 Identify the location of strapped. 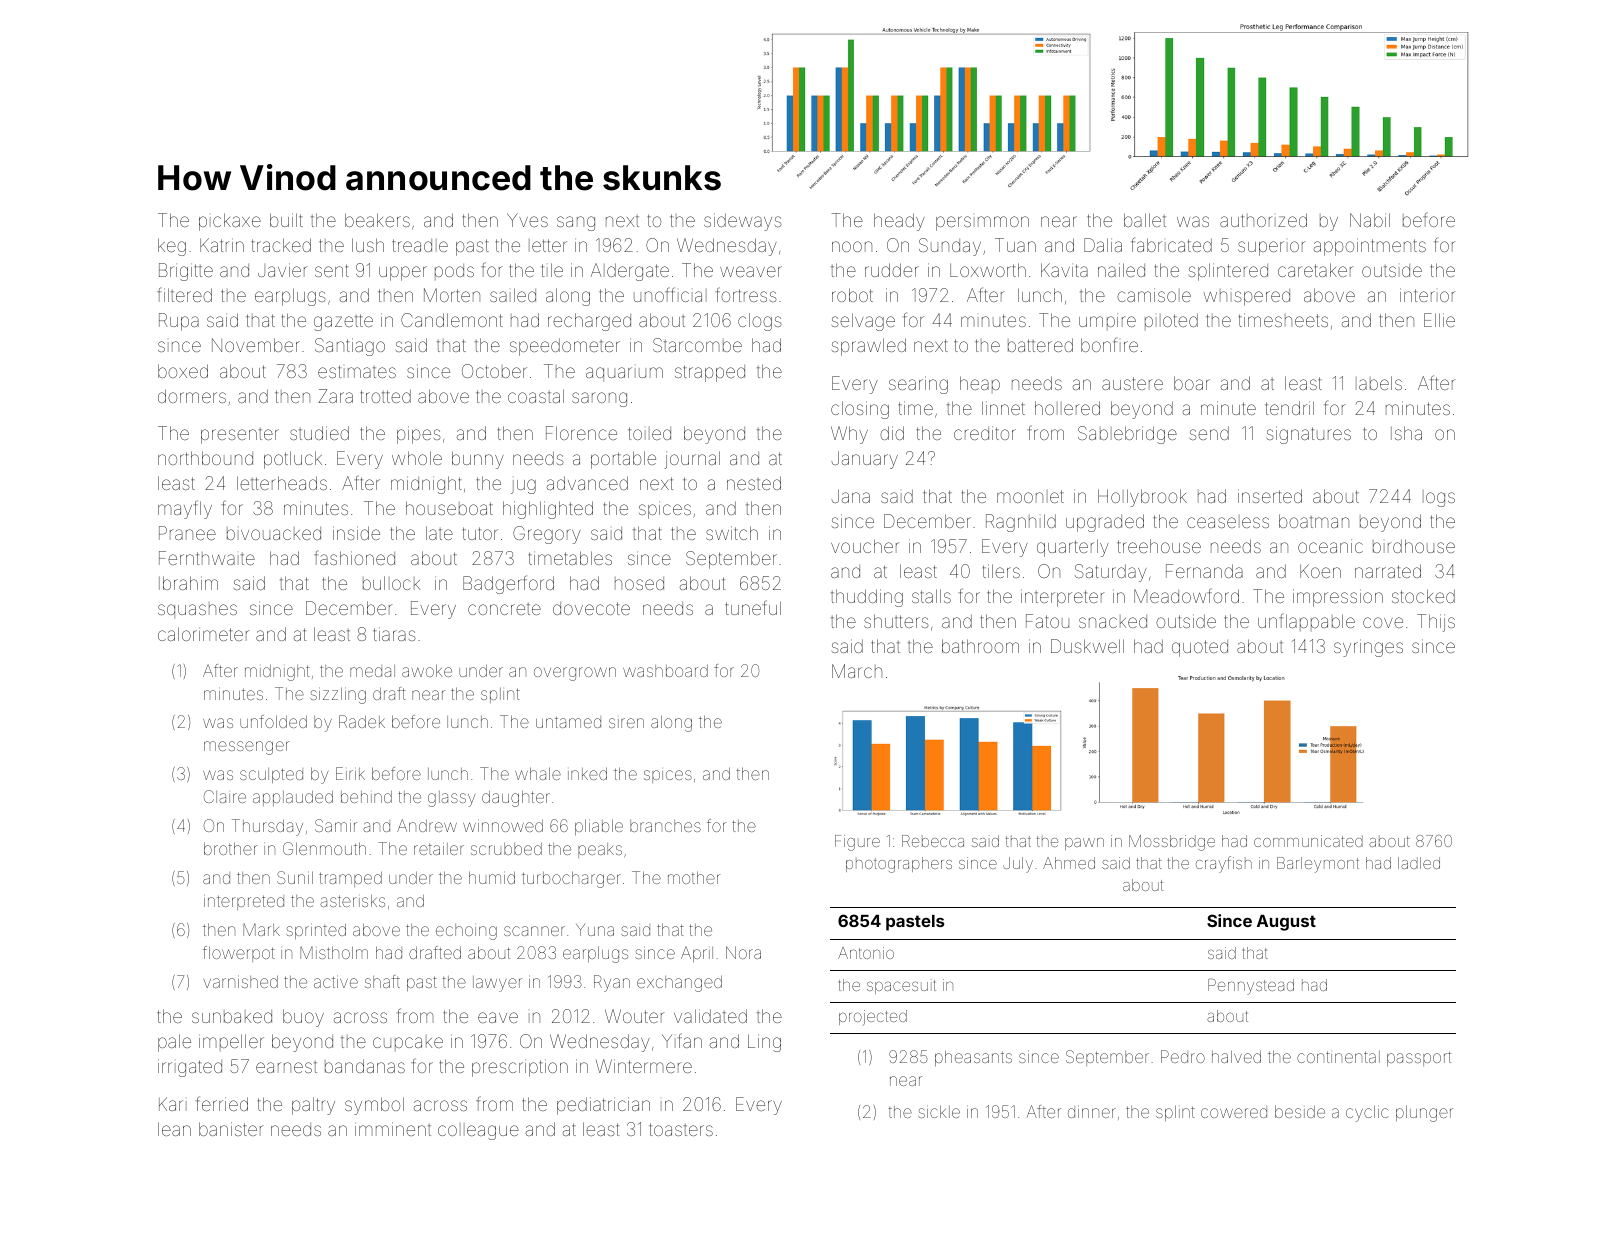
(710, 373).
